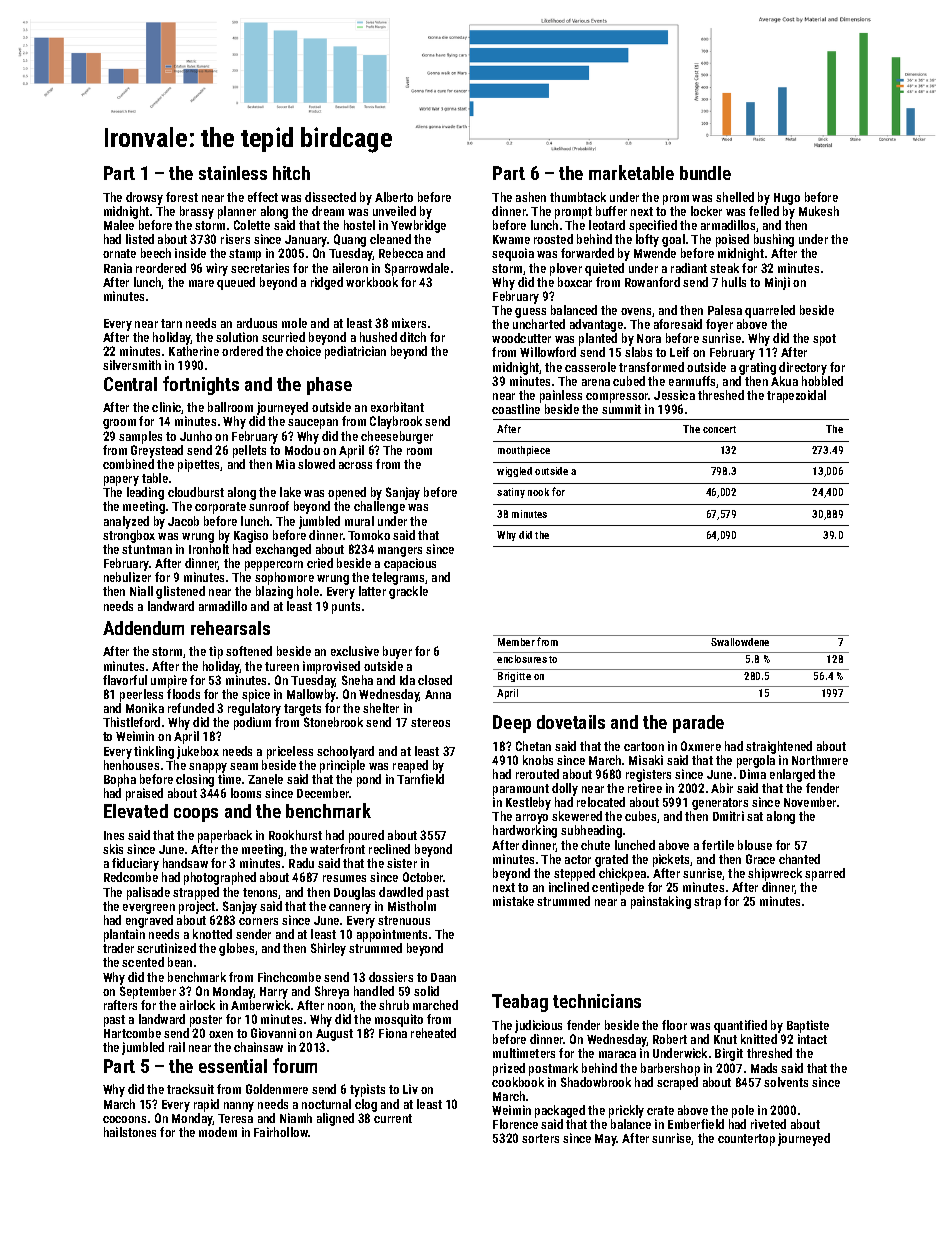 This screenshot has height=1233, width=952. What do you see at coordinates (513, 254) in the screenshot?
I see `sequoia` at bounding box center [513, 254].
